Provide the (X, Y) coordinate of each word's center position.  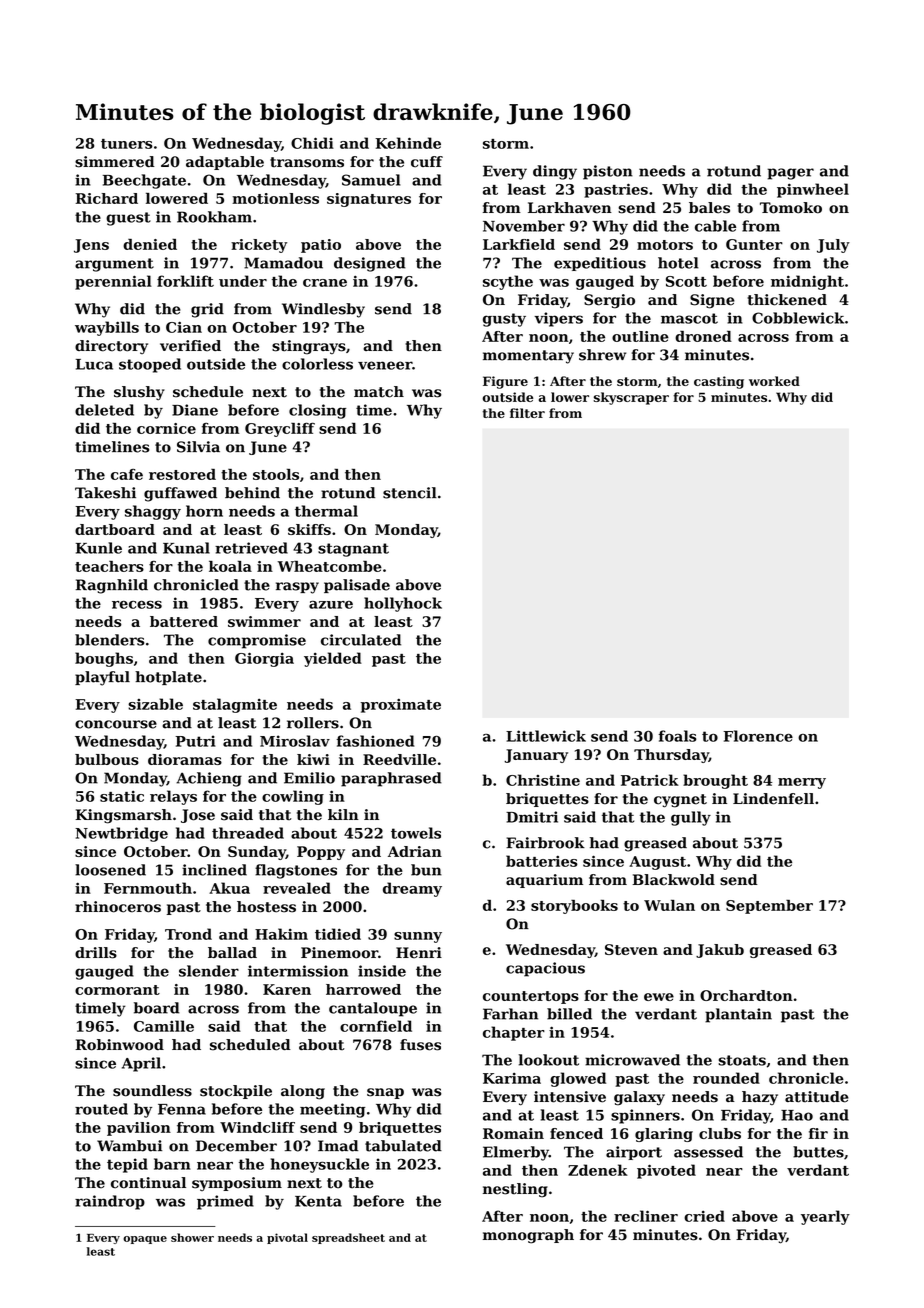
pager (790, 174)
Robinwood (119, 1045)
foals (677, 736)
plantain (738, 1015)
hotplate (168, 678)
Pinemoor (339, 953)
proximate (401, 706)
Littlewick (546, 736)
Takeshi (105, 493)
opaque (145, 1240)
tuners (127, 144)
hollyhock (403, 604)
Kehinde (408, 143)
